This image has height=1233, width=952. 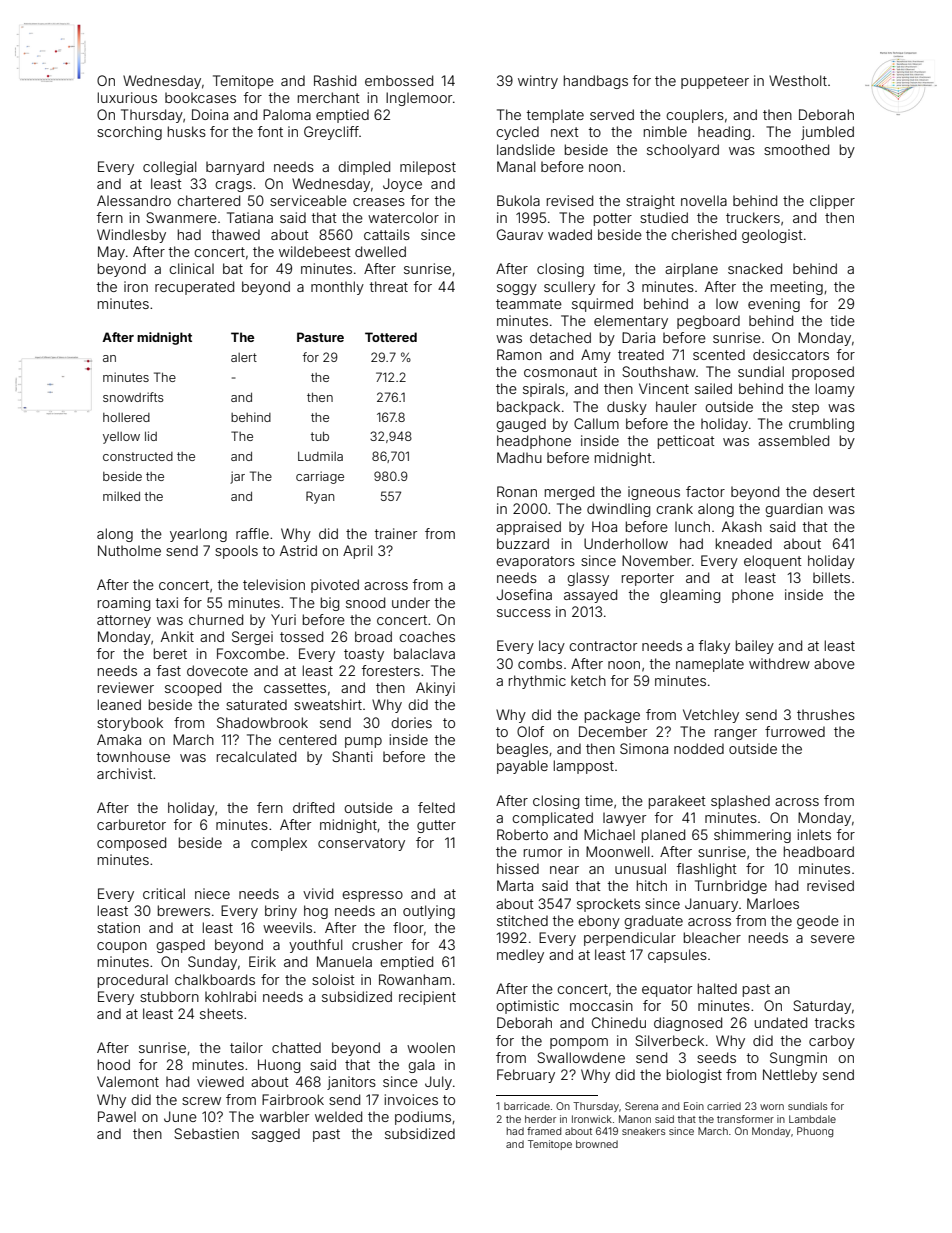 I want to click on puppeteer, so click(x=715, y=82).
